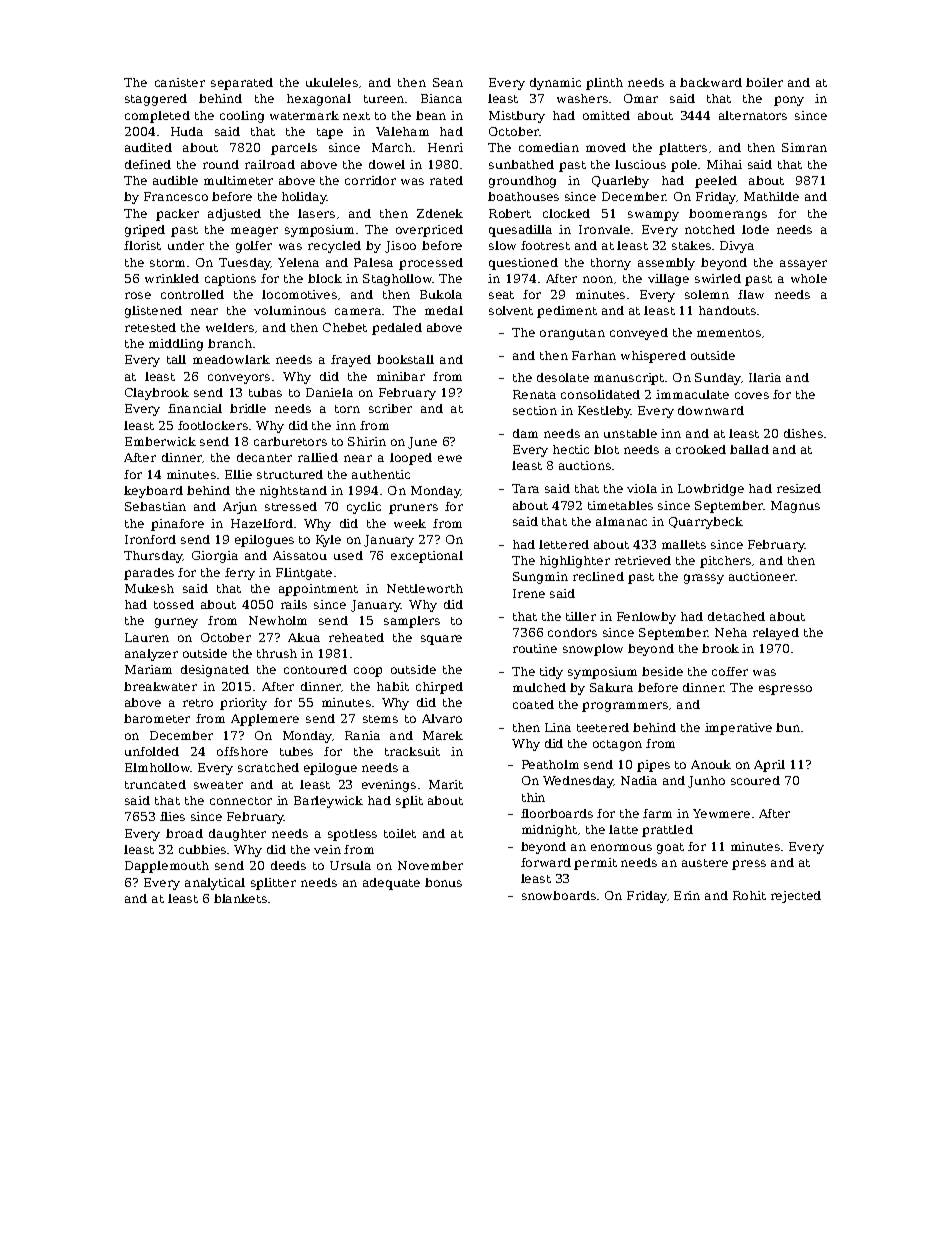 Image resolution: width=952 pixels, height=1233 pixels. What do you see at coordinates (304, 198) in the screenshot?
I see `holiday` at bounding box center [304, 198].
